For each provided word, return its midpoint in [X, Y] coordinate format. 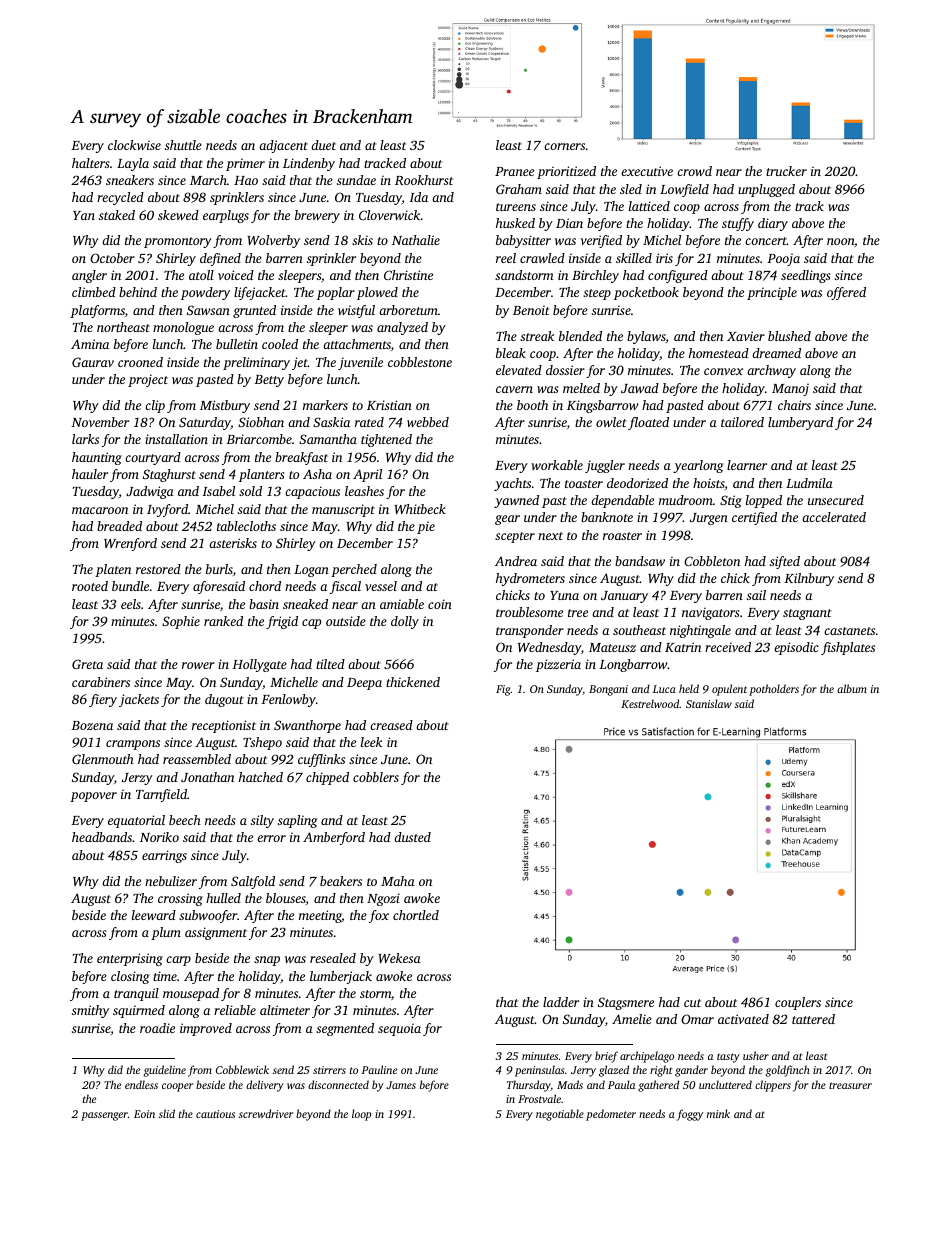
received [728, 647]
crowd [694, 171]
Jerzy [137, 779]
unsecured [836, 500]
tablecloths [246, 526]
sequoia [399, 1029]
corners [564, 146]
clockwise [134, 145]
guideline [165, 1071]
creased [391, 725]
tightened [386, 440]
